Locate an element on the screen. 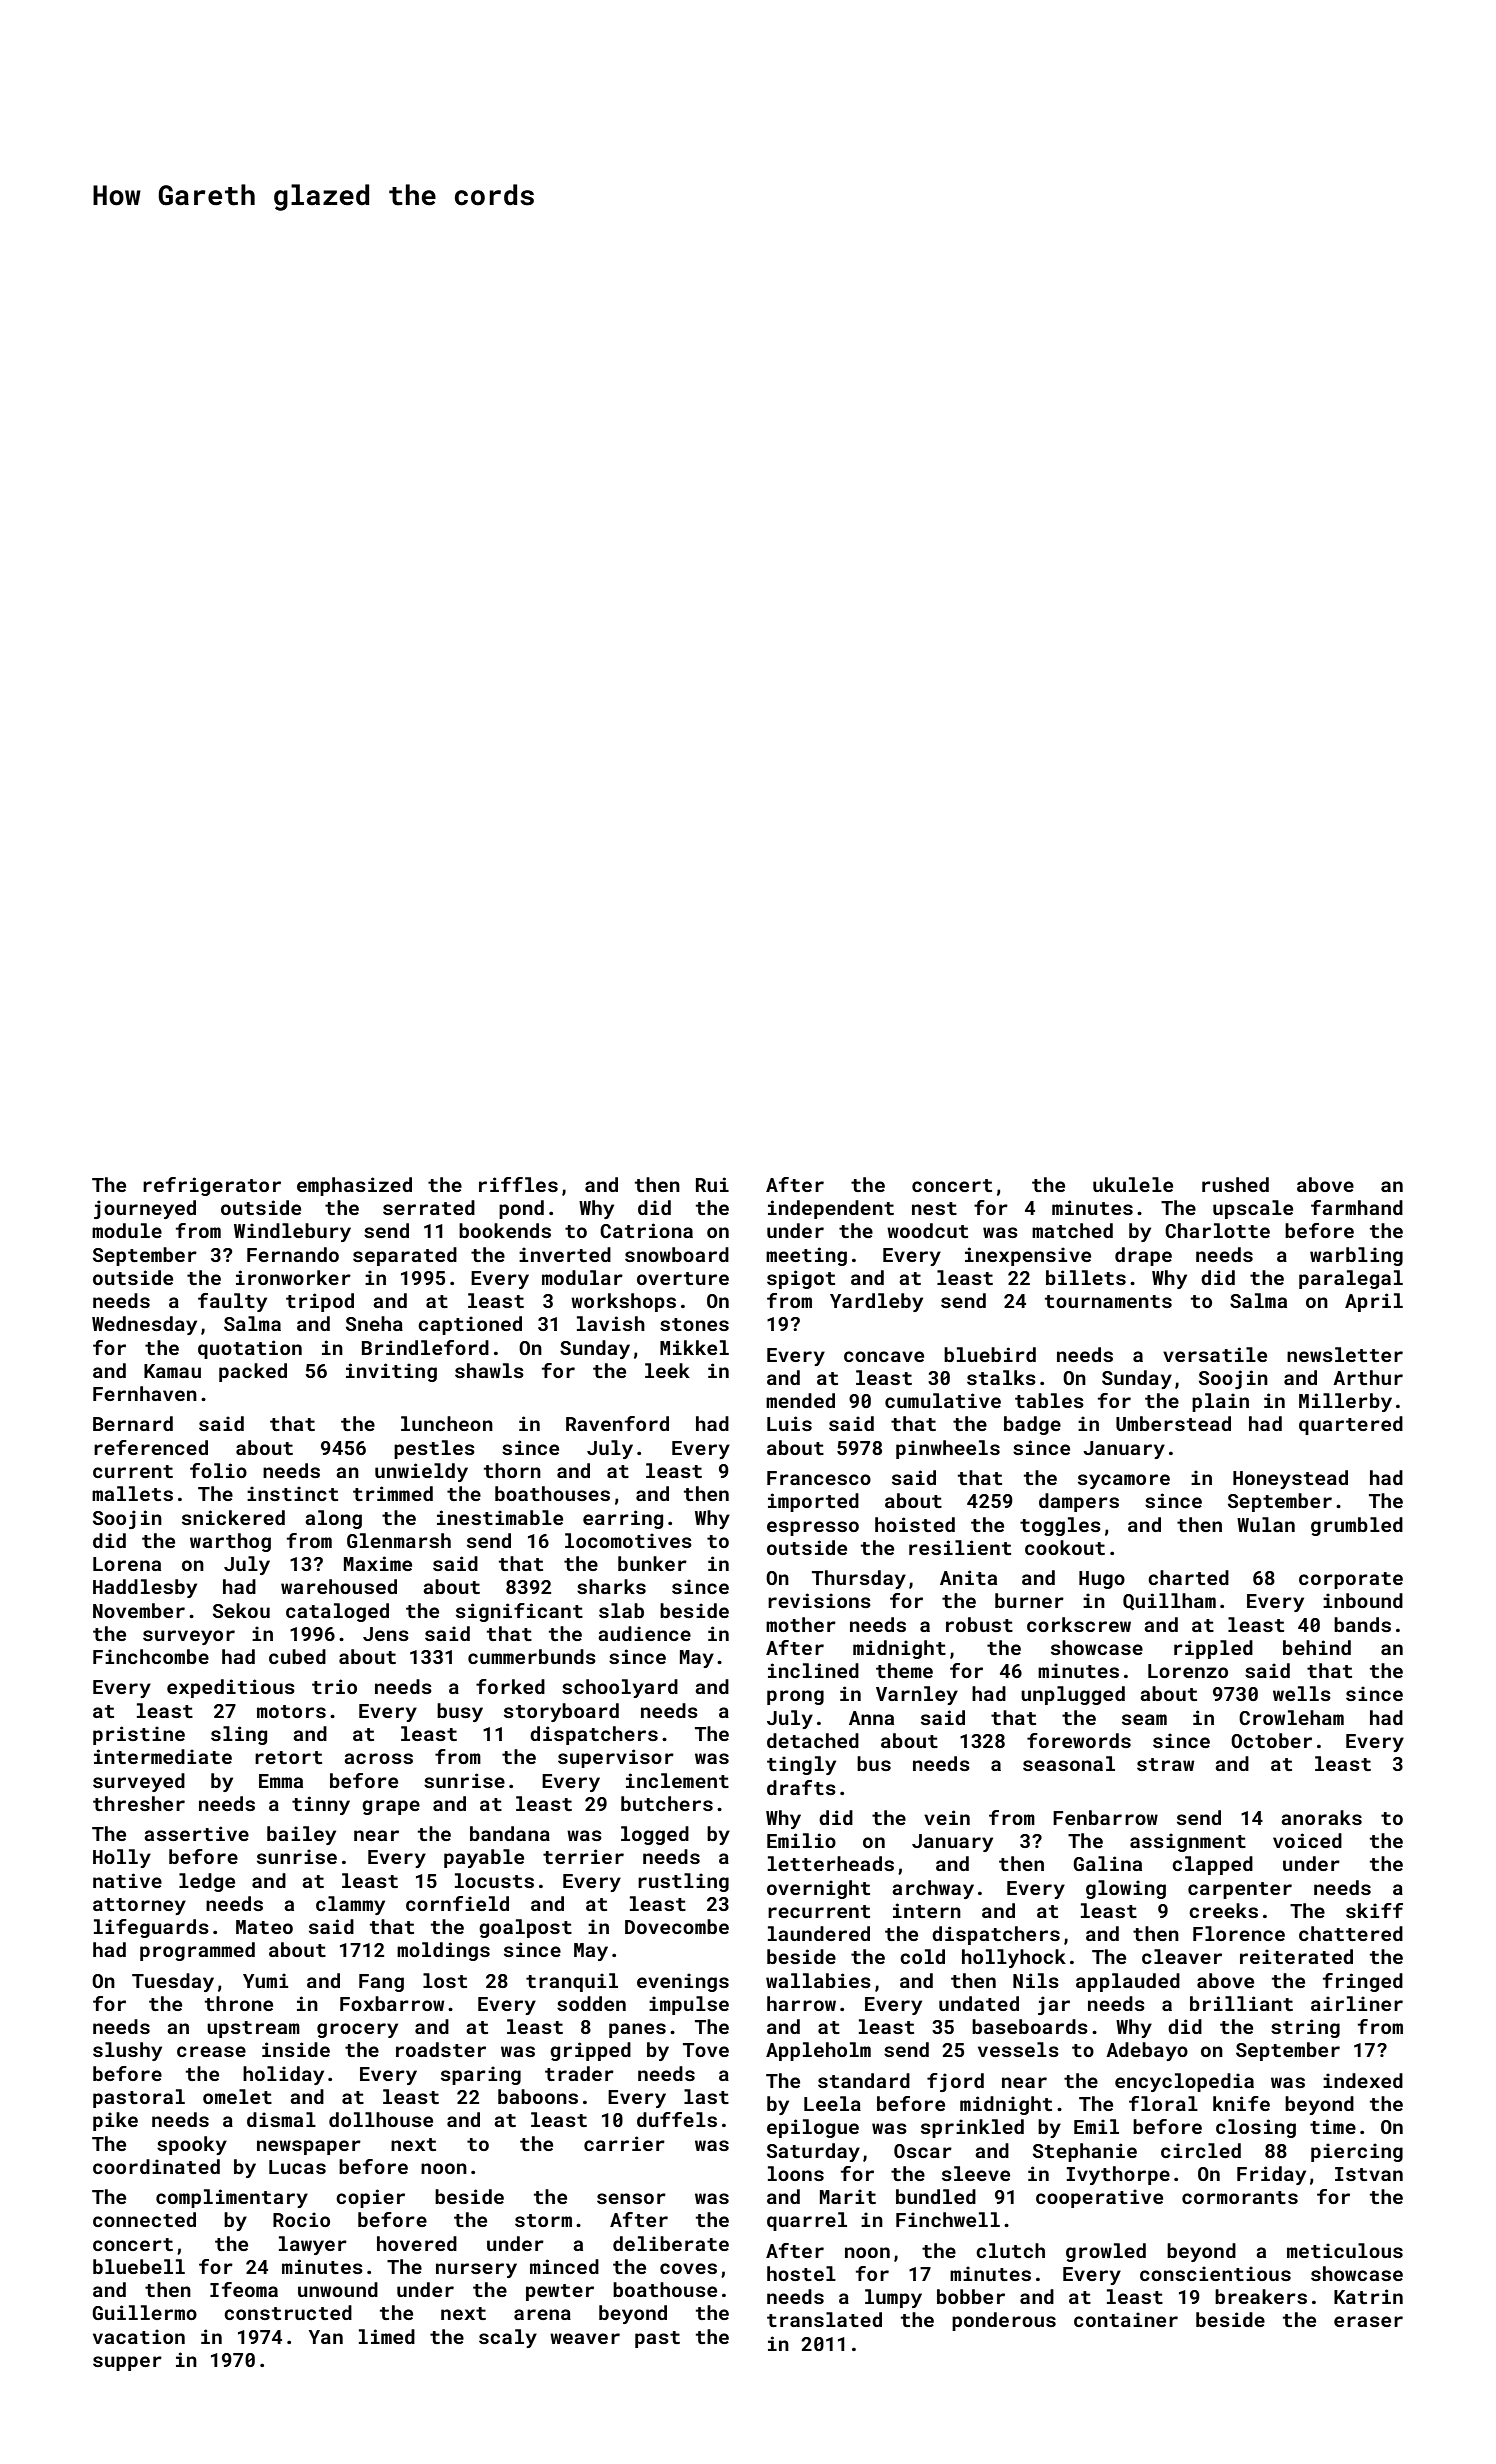 This screenshot has height=2464, width=1496. lifeguards is located at coordinates (151, 1928).
